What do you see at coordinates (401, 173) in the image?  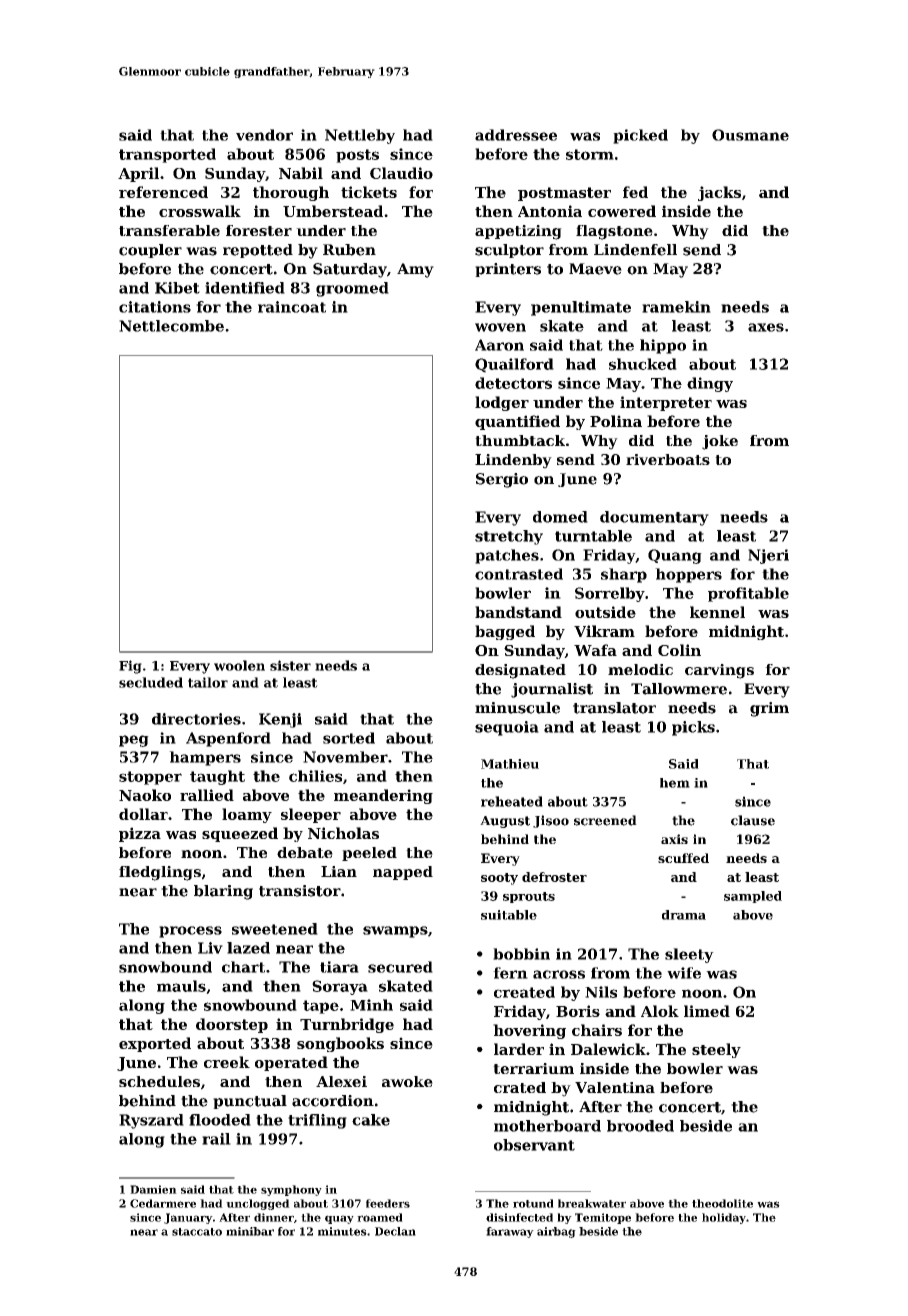 I see `Claudio` at bounding box center [401, 173].
